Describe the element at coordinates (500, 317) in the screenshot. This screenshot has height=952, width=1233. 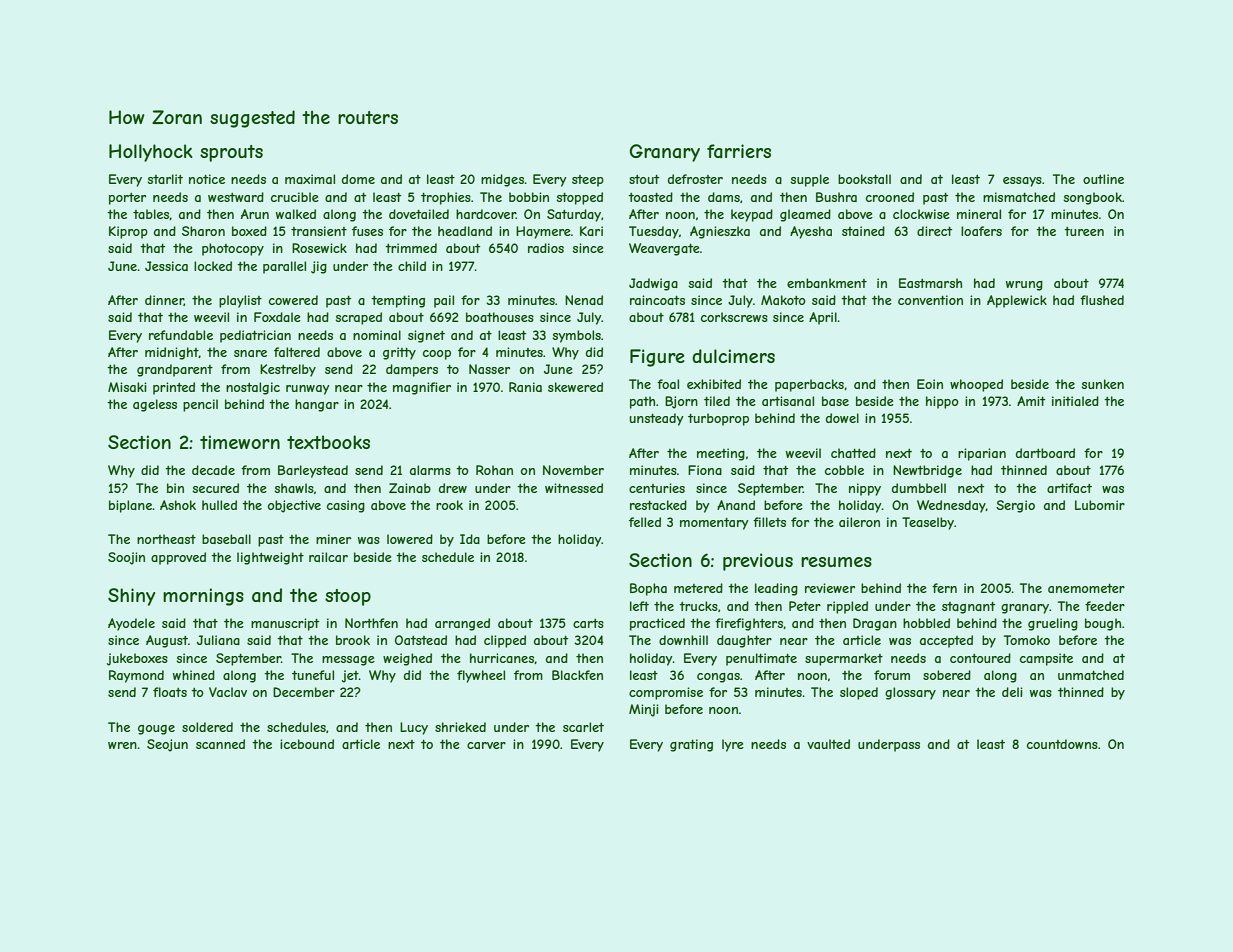
I see `boathouses` at that location.
